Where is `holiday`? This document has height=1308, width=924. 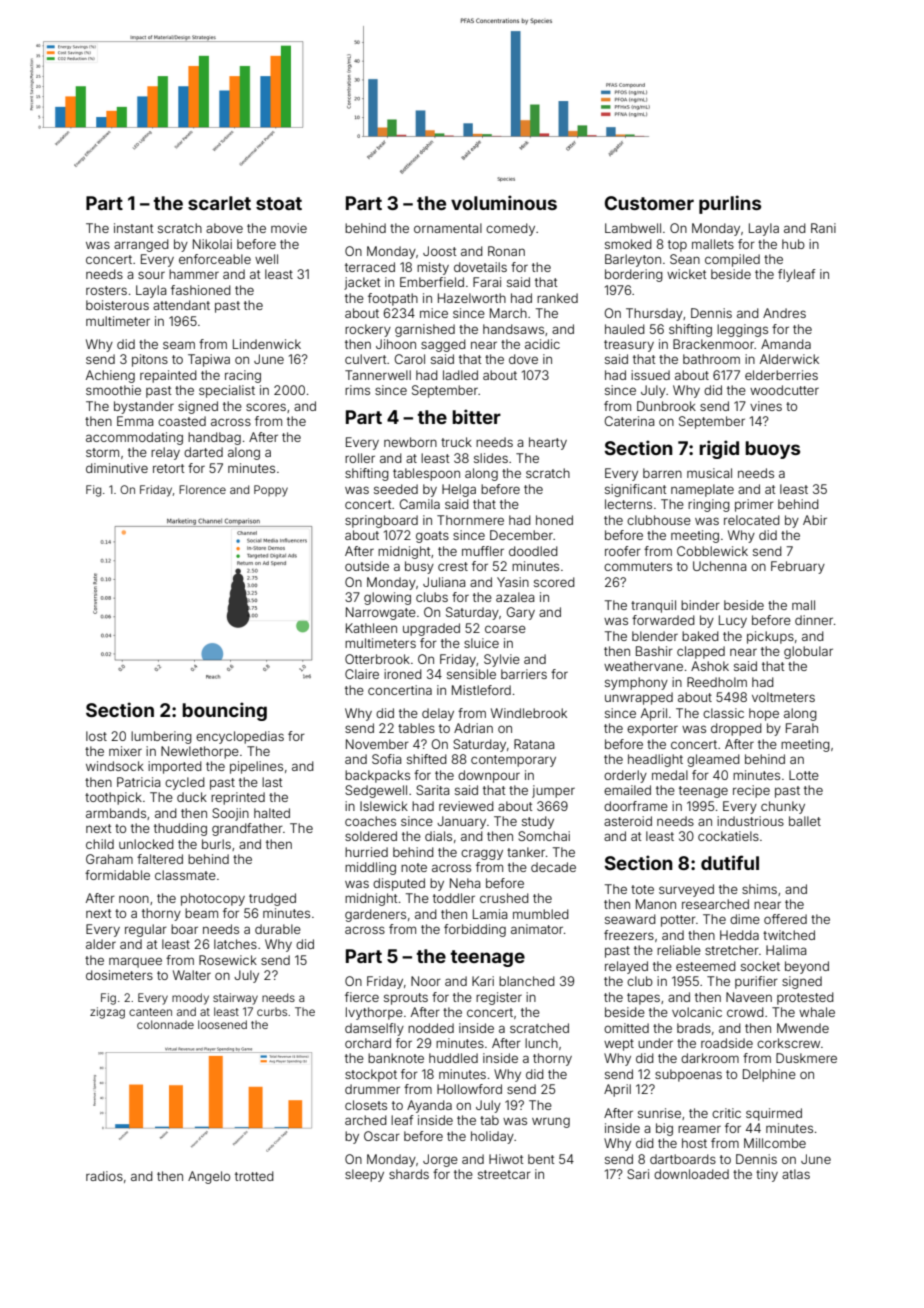 holiday is located at coordinates (492, 1137).
